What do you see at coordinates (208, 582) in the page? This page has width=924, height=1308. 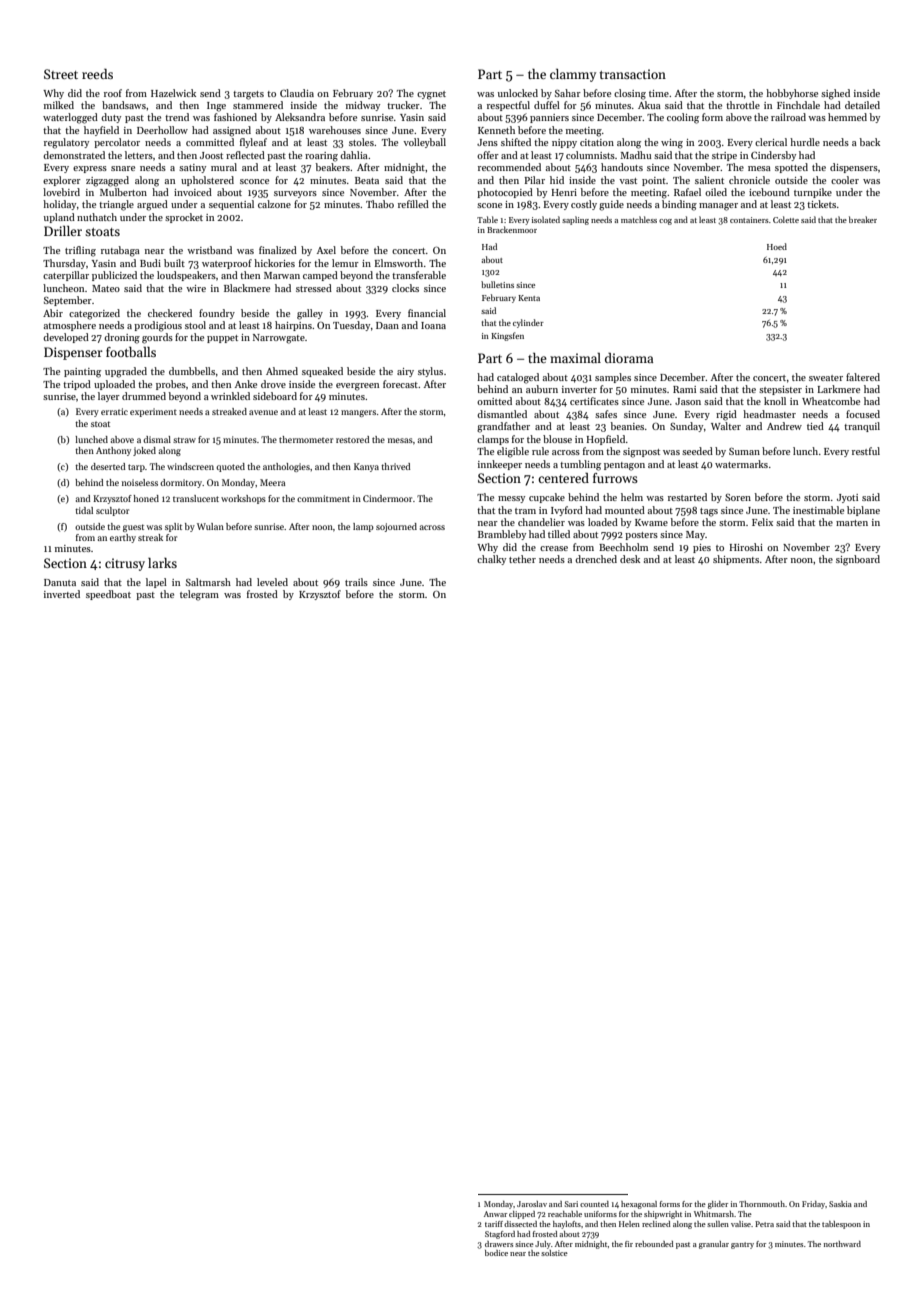 I see `Saltmarsh` at bounding box center [208, 582].
